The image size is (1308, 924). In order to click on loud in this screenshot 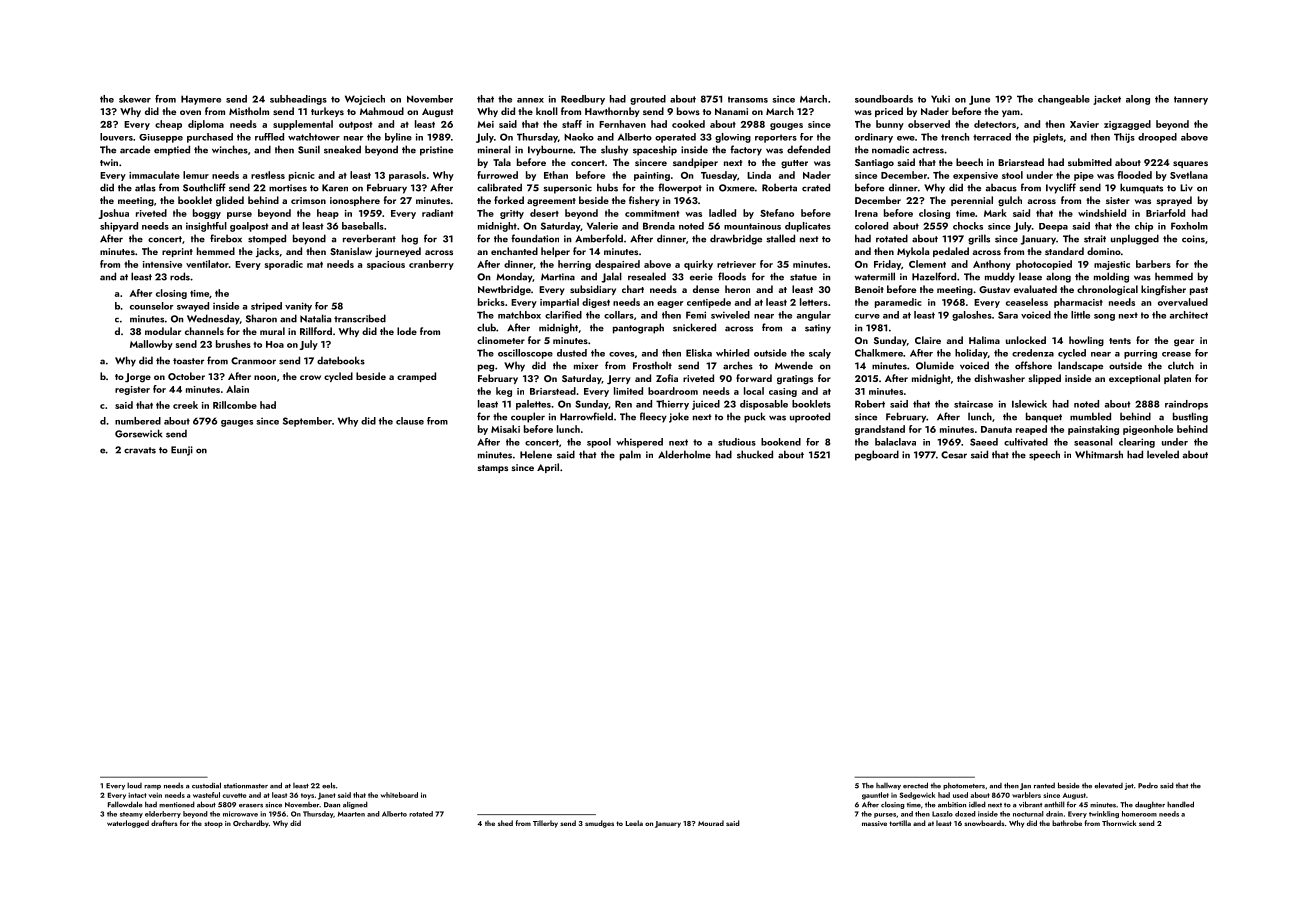, I will do `click(134, 785)`.
